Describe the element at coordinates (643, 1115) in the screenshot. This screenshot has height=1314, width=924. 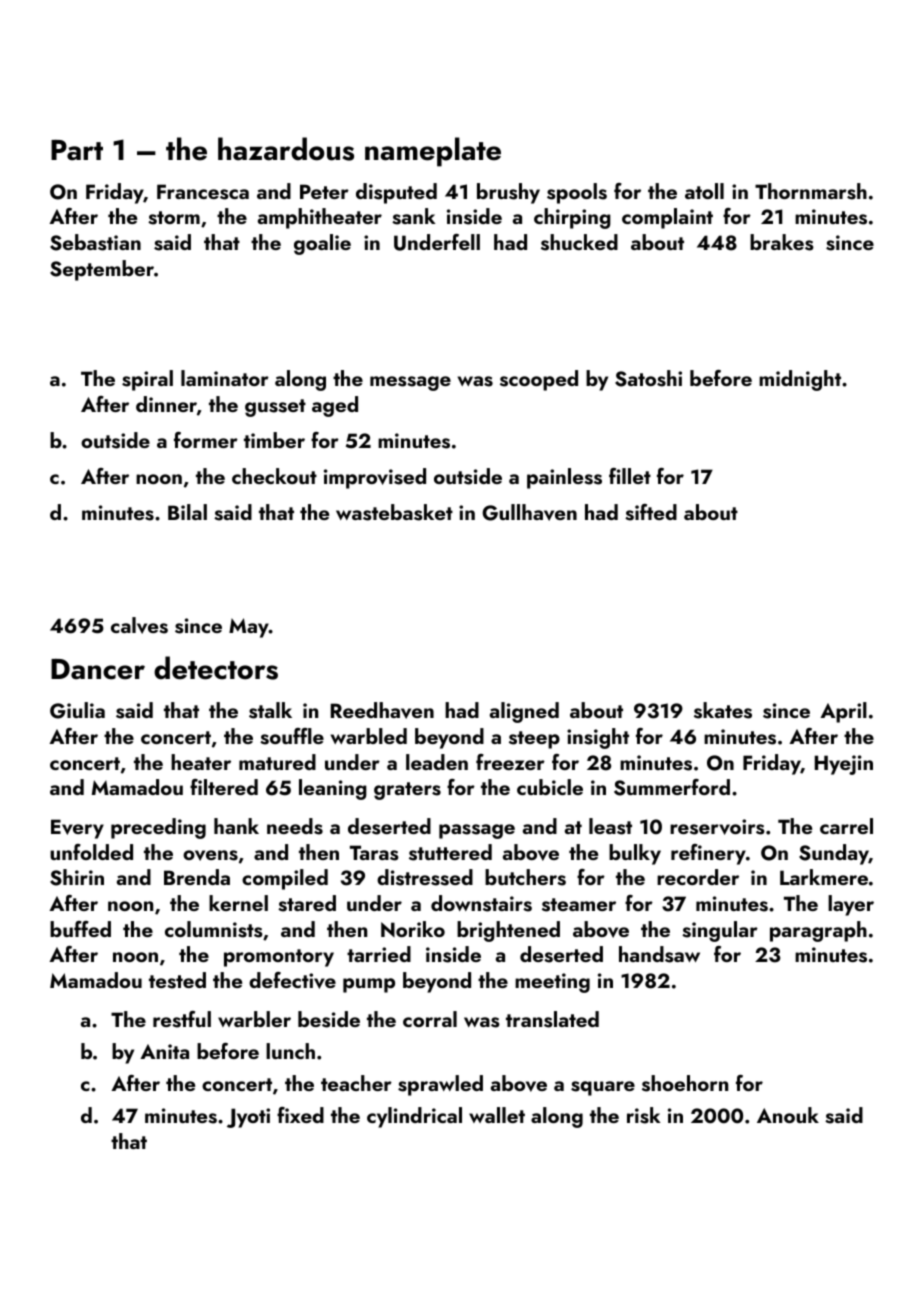
I see `risk` at that location.
